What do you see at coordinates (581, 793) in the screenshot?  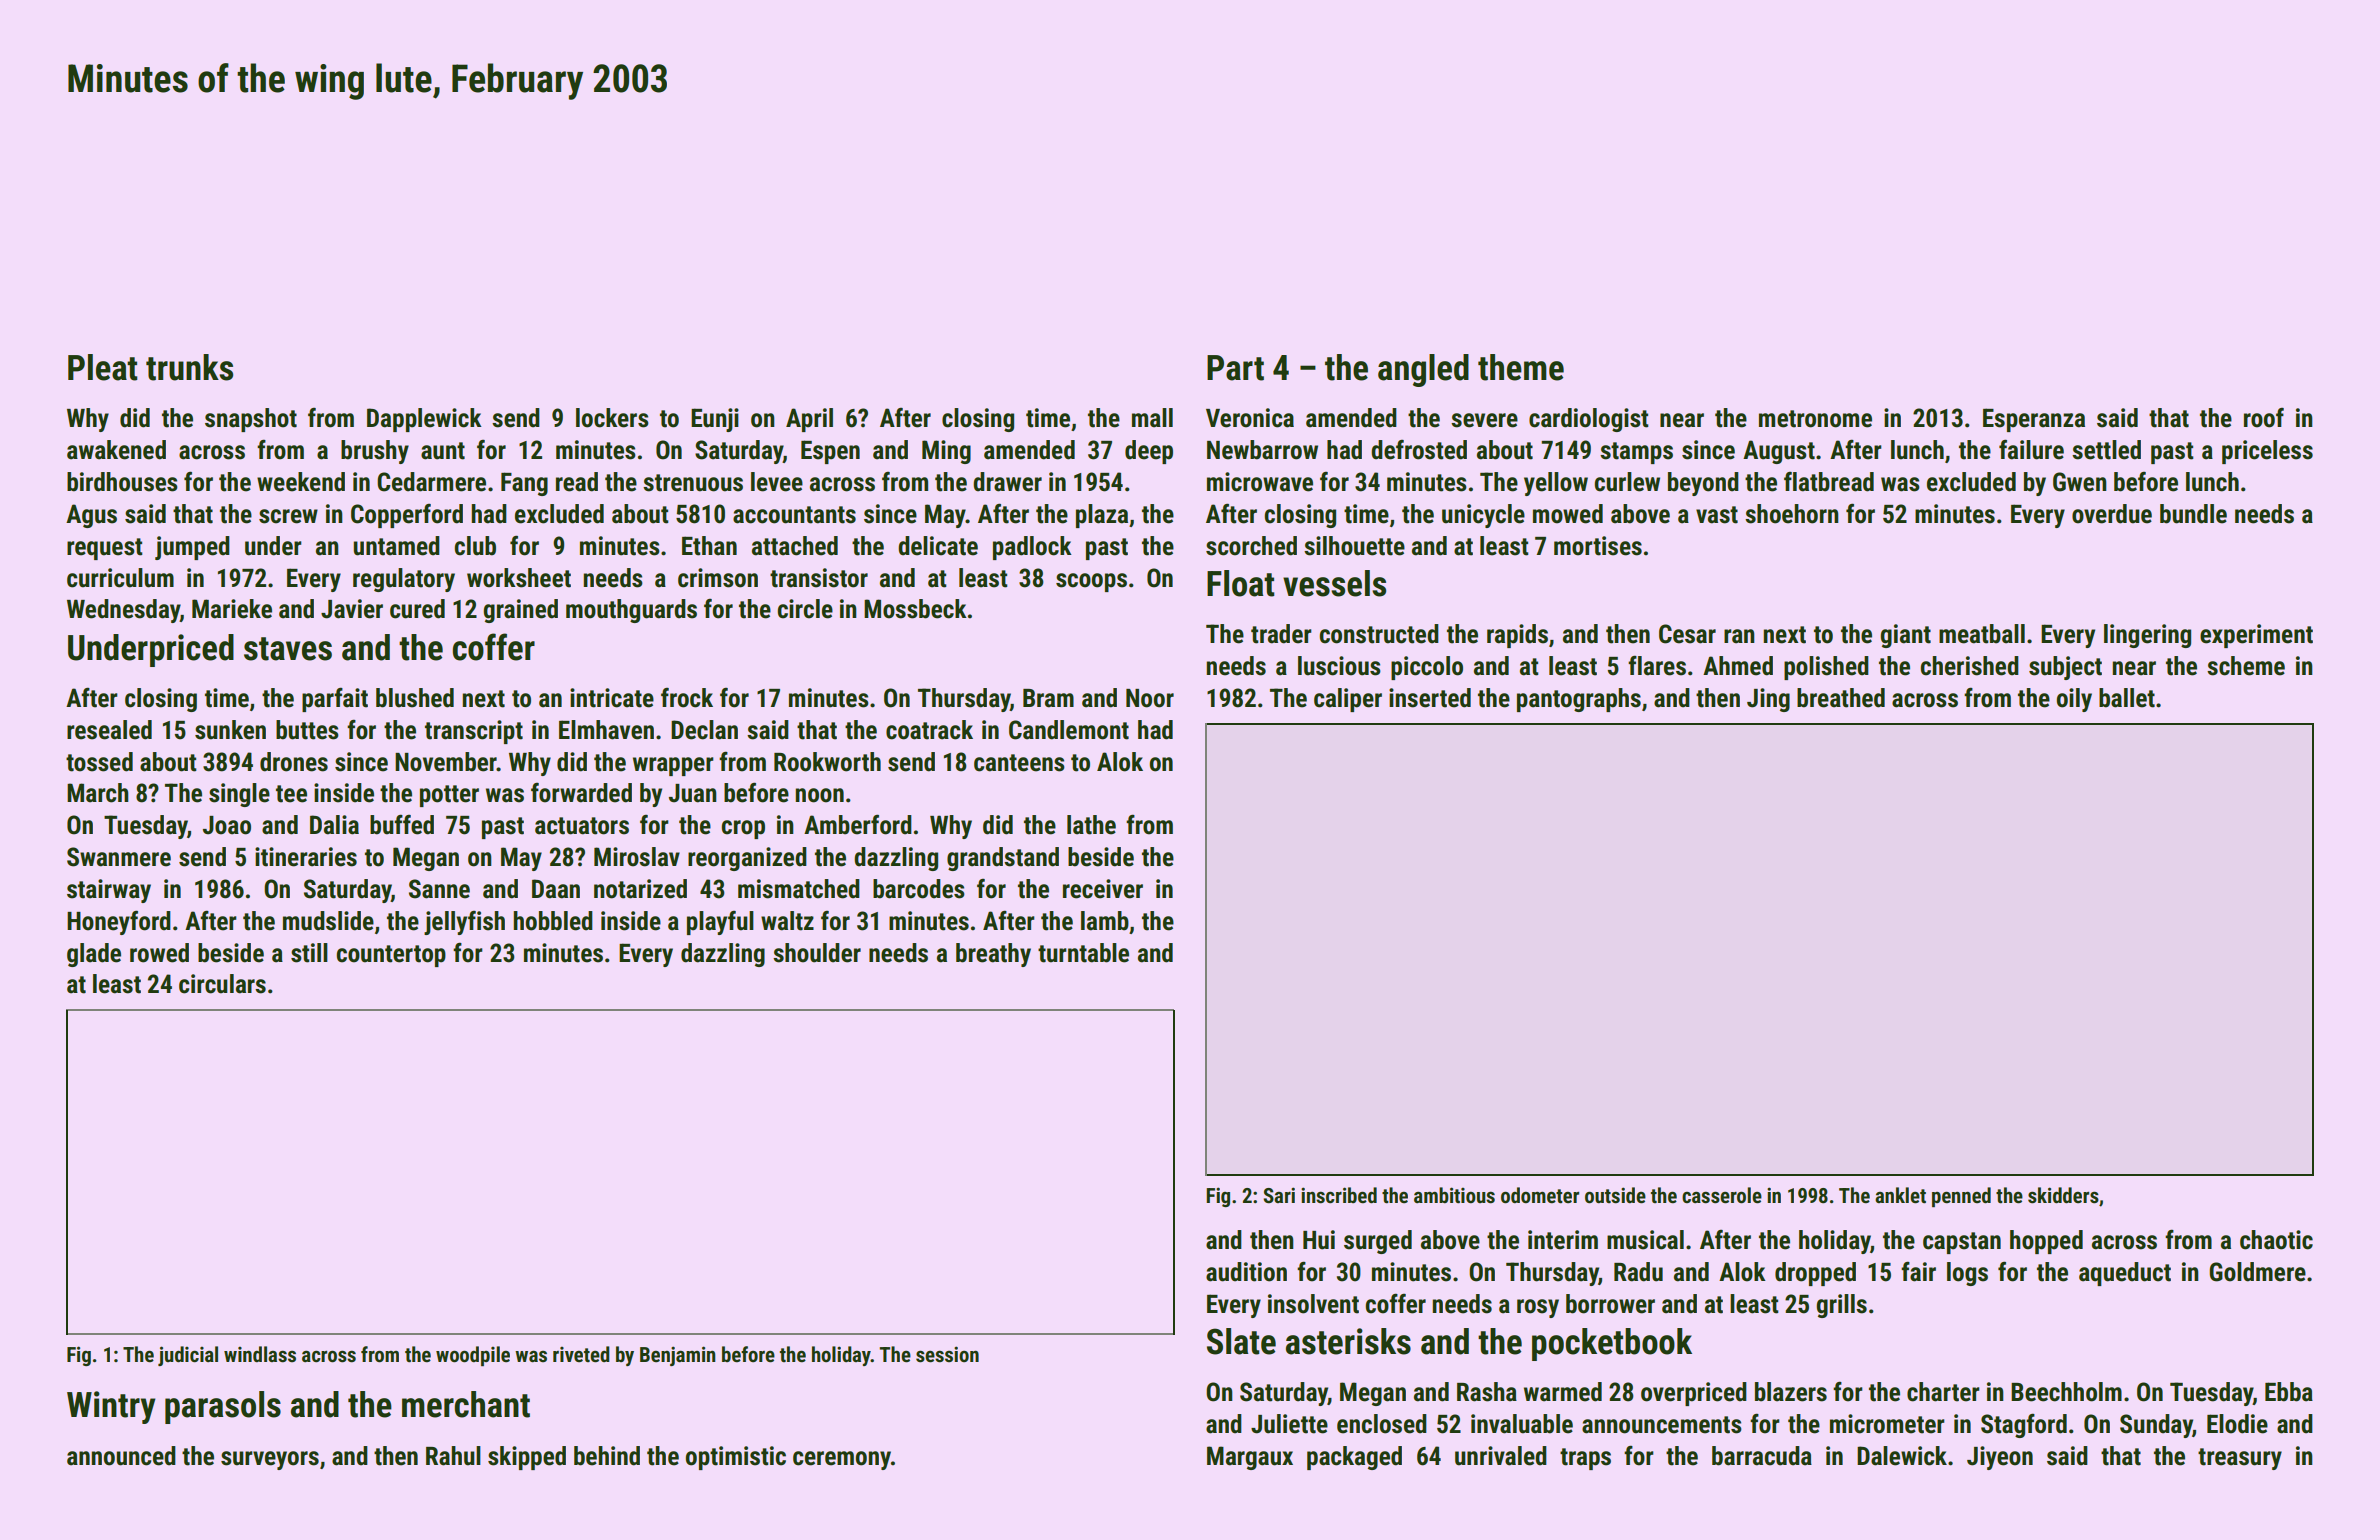 I see `forwarded` at bounding box center [581, 793].
